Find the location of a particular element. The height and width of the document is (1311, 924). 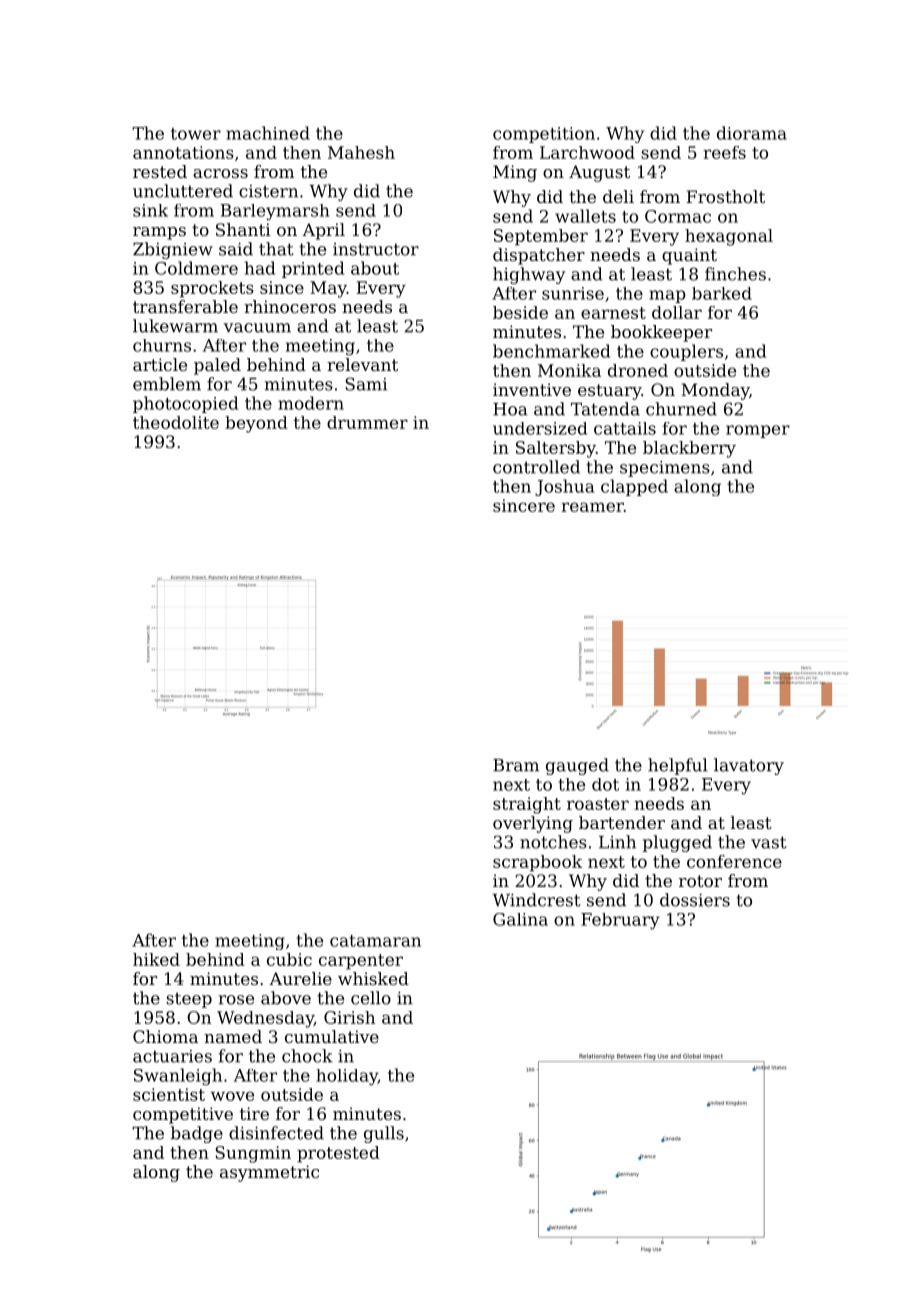

dossiers is located at coordinates (695, 900).
